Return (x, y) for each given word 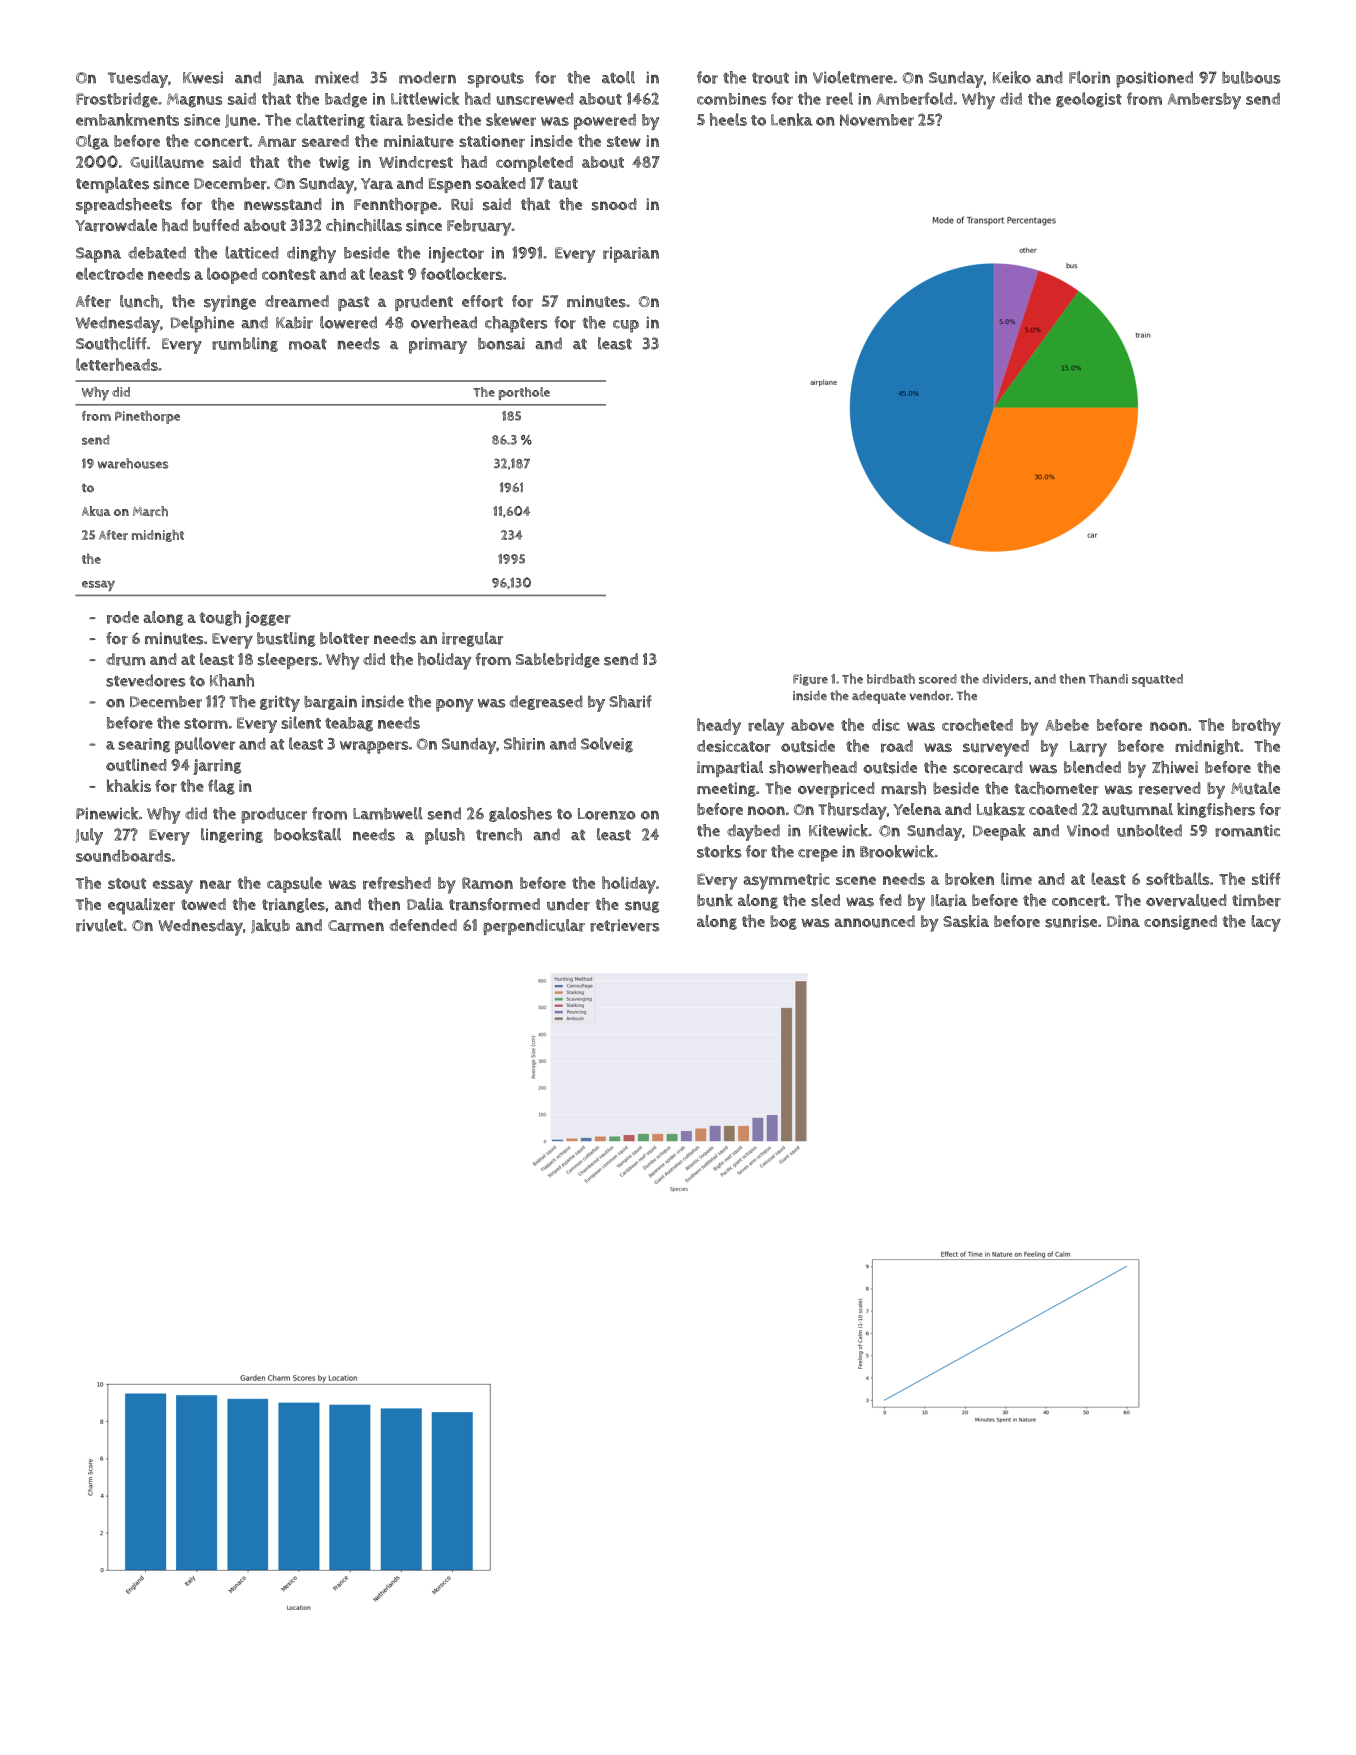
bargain (330, 702)
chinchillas (364, 225)
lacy (1266, 923)
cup (626, 326)
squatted (1157, 680)
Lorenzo (607, 814)
